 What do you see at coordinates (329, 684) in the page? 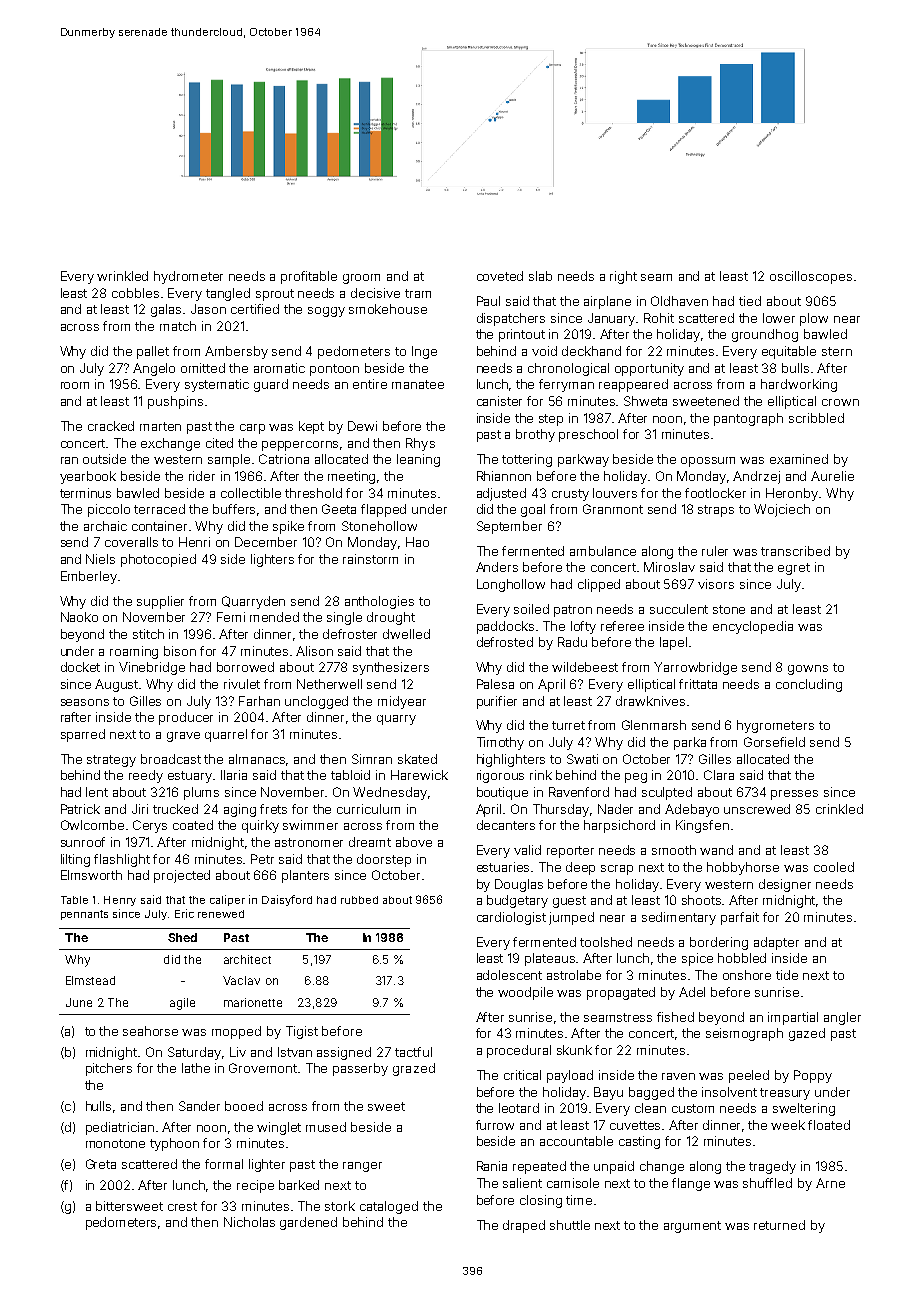
I see `Netherwell` at bounding box center [329, 684].
